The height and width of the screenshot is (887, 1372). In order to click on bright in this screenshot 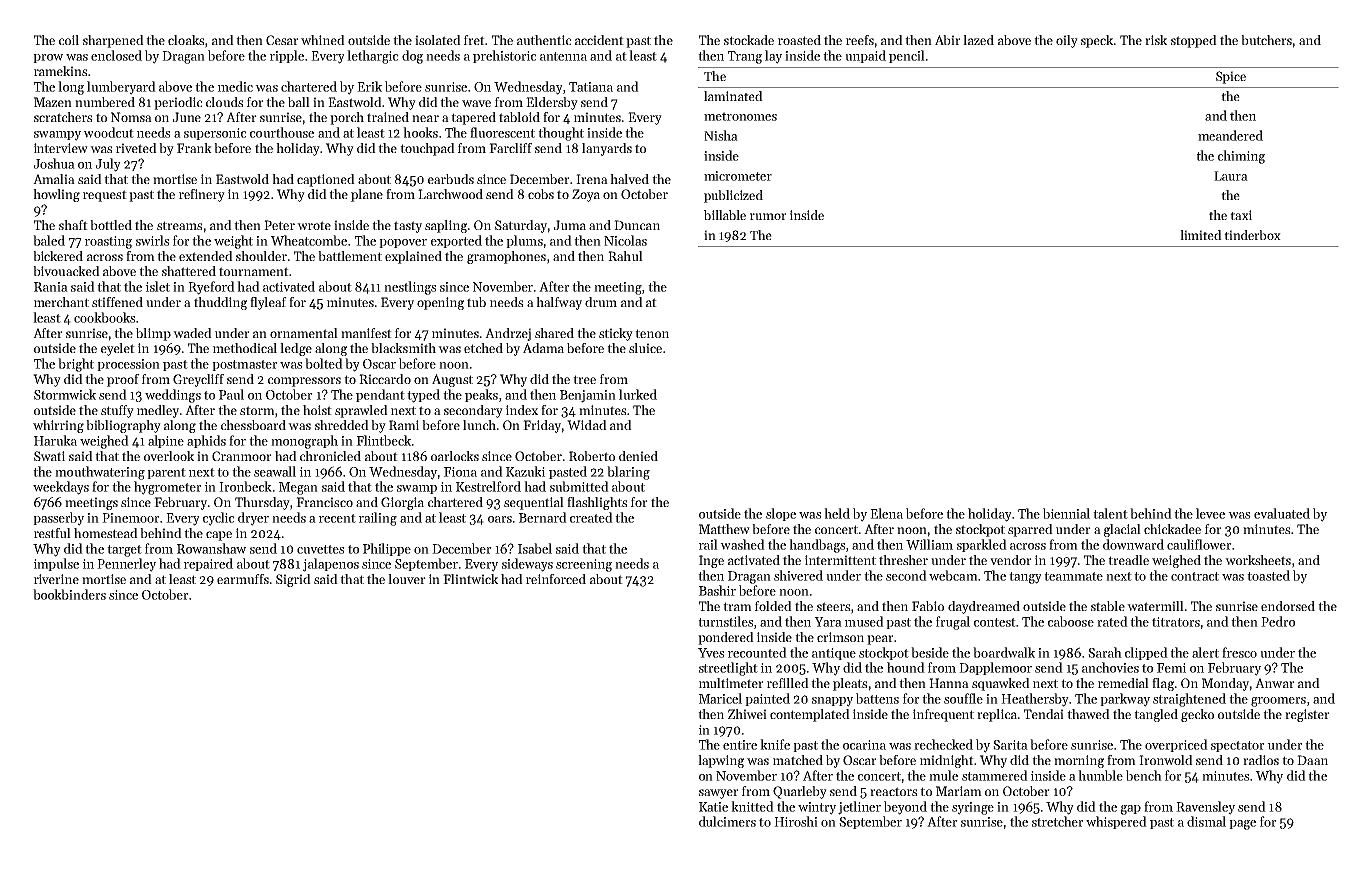, I will do `click(76, 365)`.
